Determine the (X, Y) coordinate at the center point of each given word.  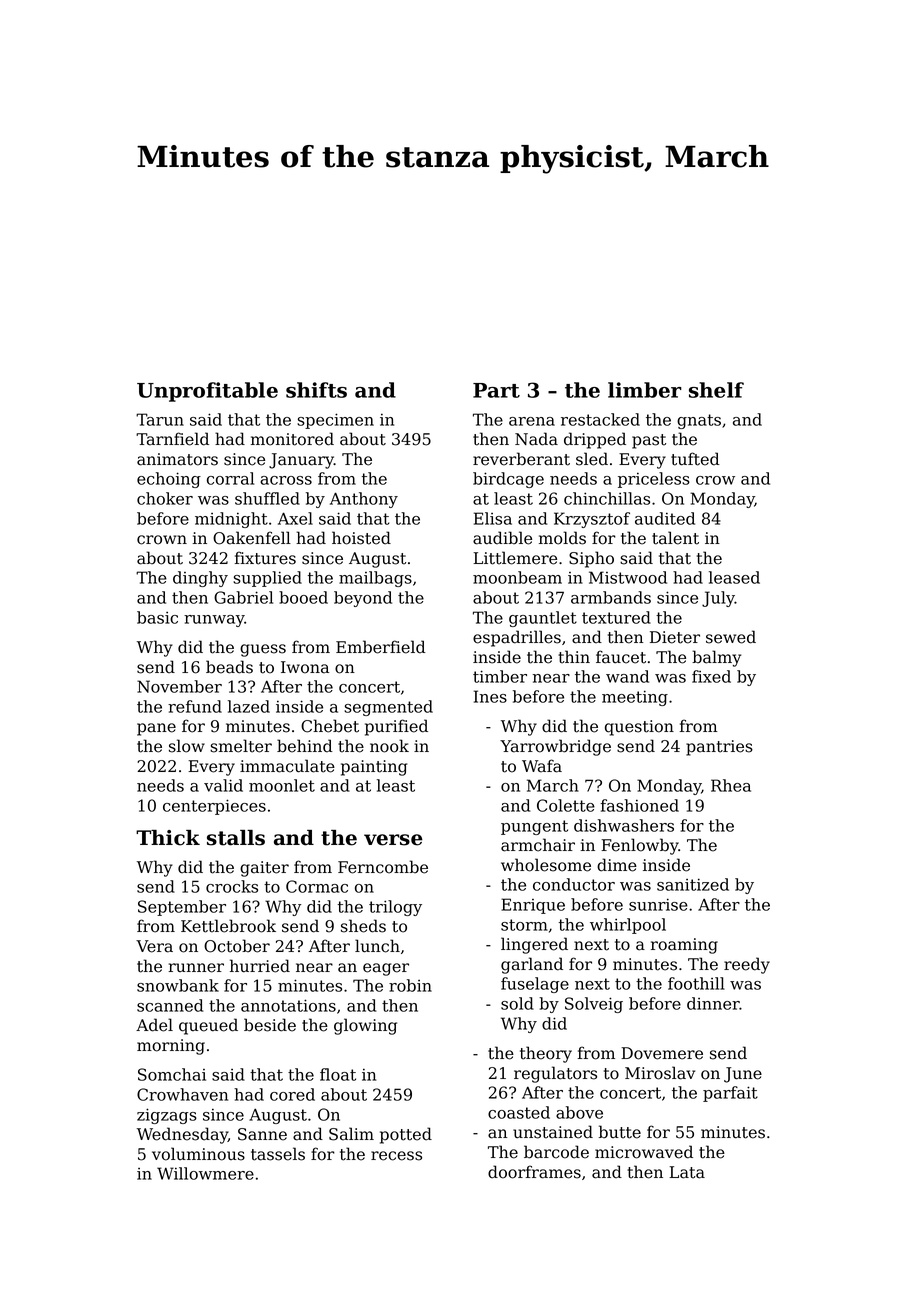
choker (165, 498)
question (639, 728)
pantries (719, 748)
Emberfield (381, 647)
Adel (154, 1025)
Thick (168, 838)
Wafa (542, 766)
